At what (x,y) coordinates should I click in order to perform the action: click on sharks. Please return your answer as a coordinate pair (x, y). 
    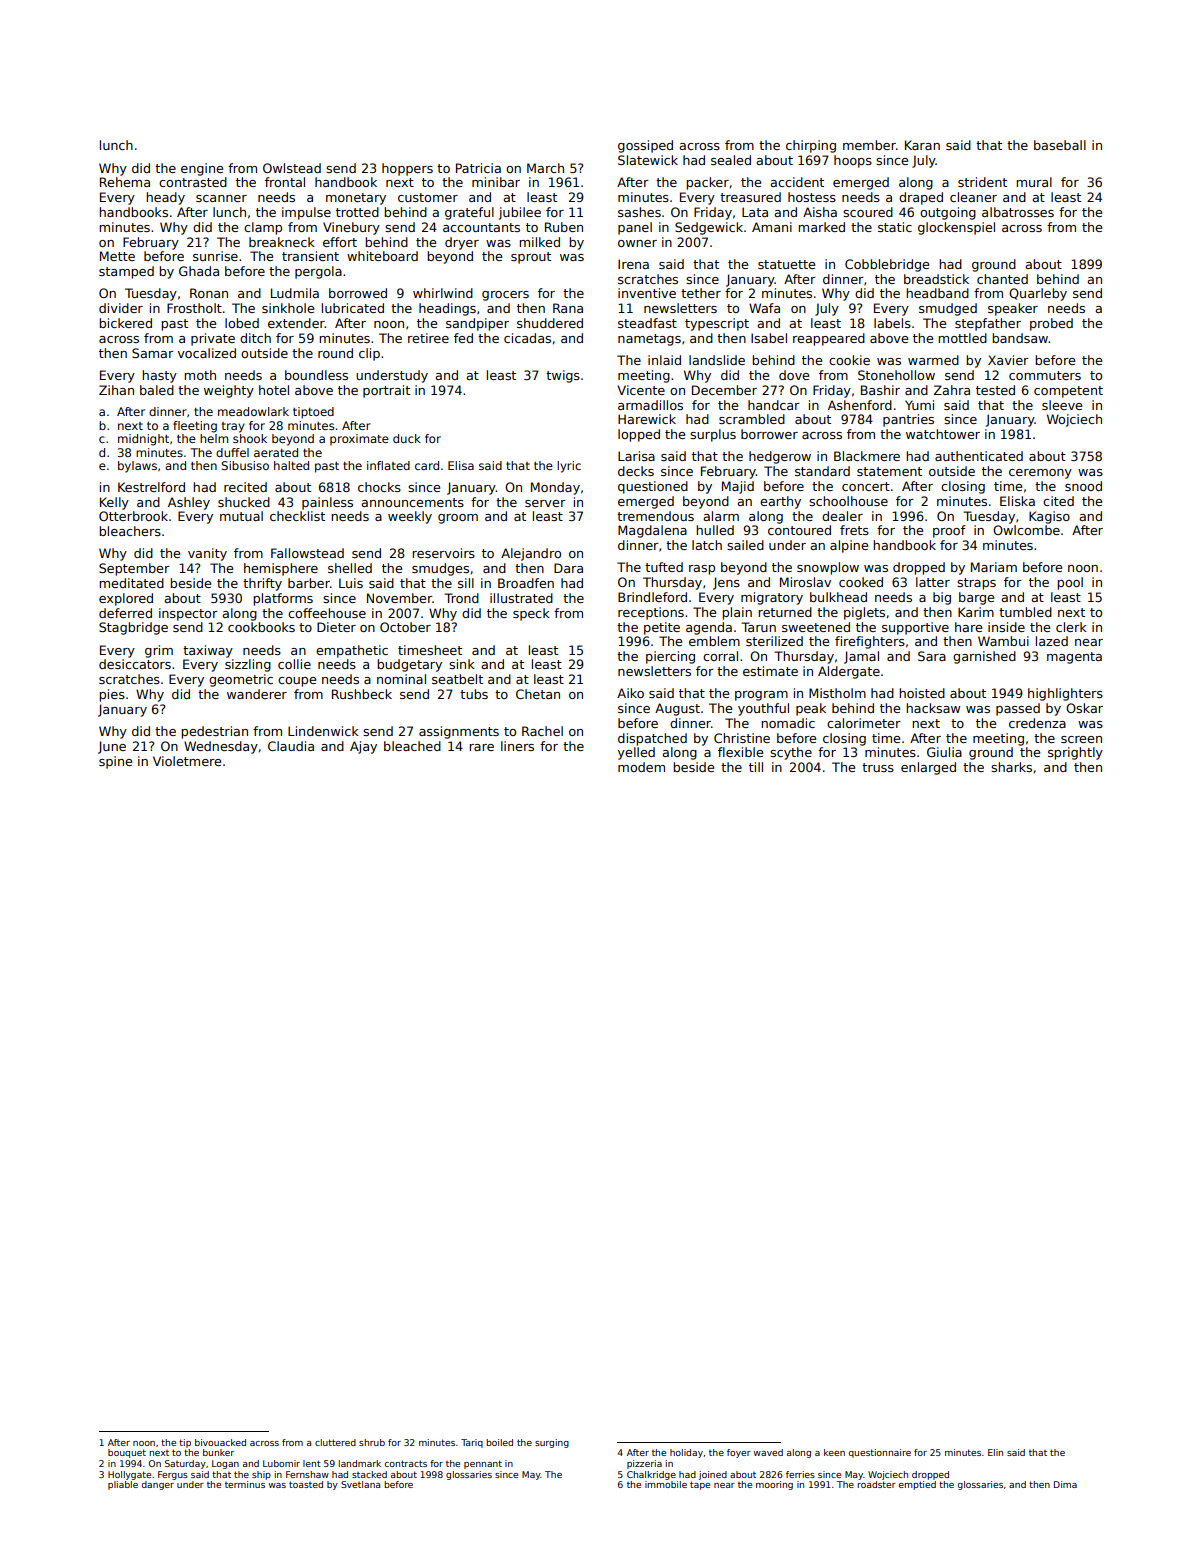
    Looking at the image, I should click on (1011, 767).
